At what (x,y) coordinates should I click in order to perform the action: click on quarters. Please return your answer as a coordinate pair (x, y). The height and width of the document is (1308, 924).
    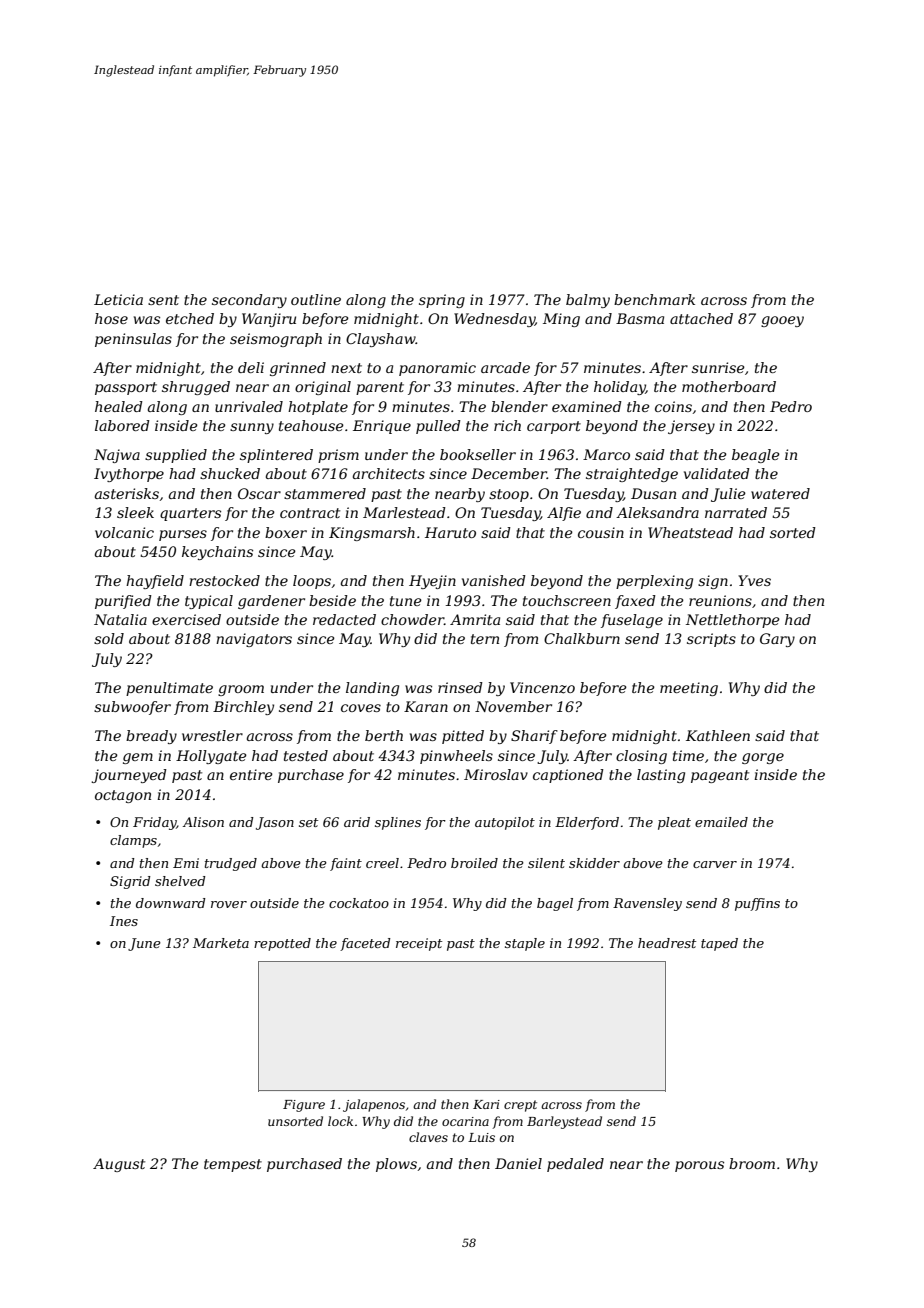
    Looking at the image, I should click on (190, 514).
